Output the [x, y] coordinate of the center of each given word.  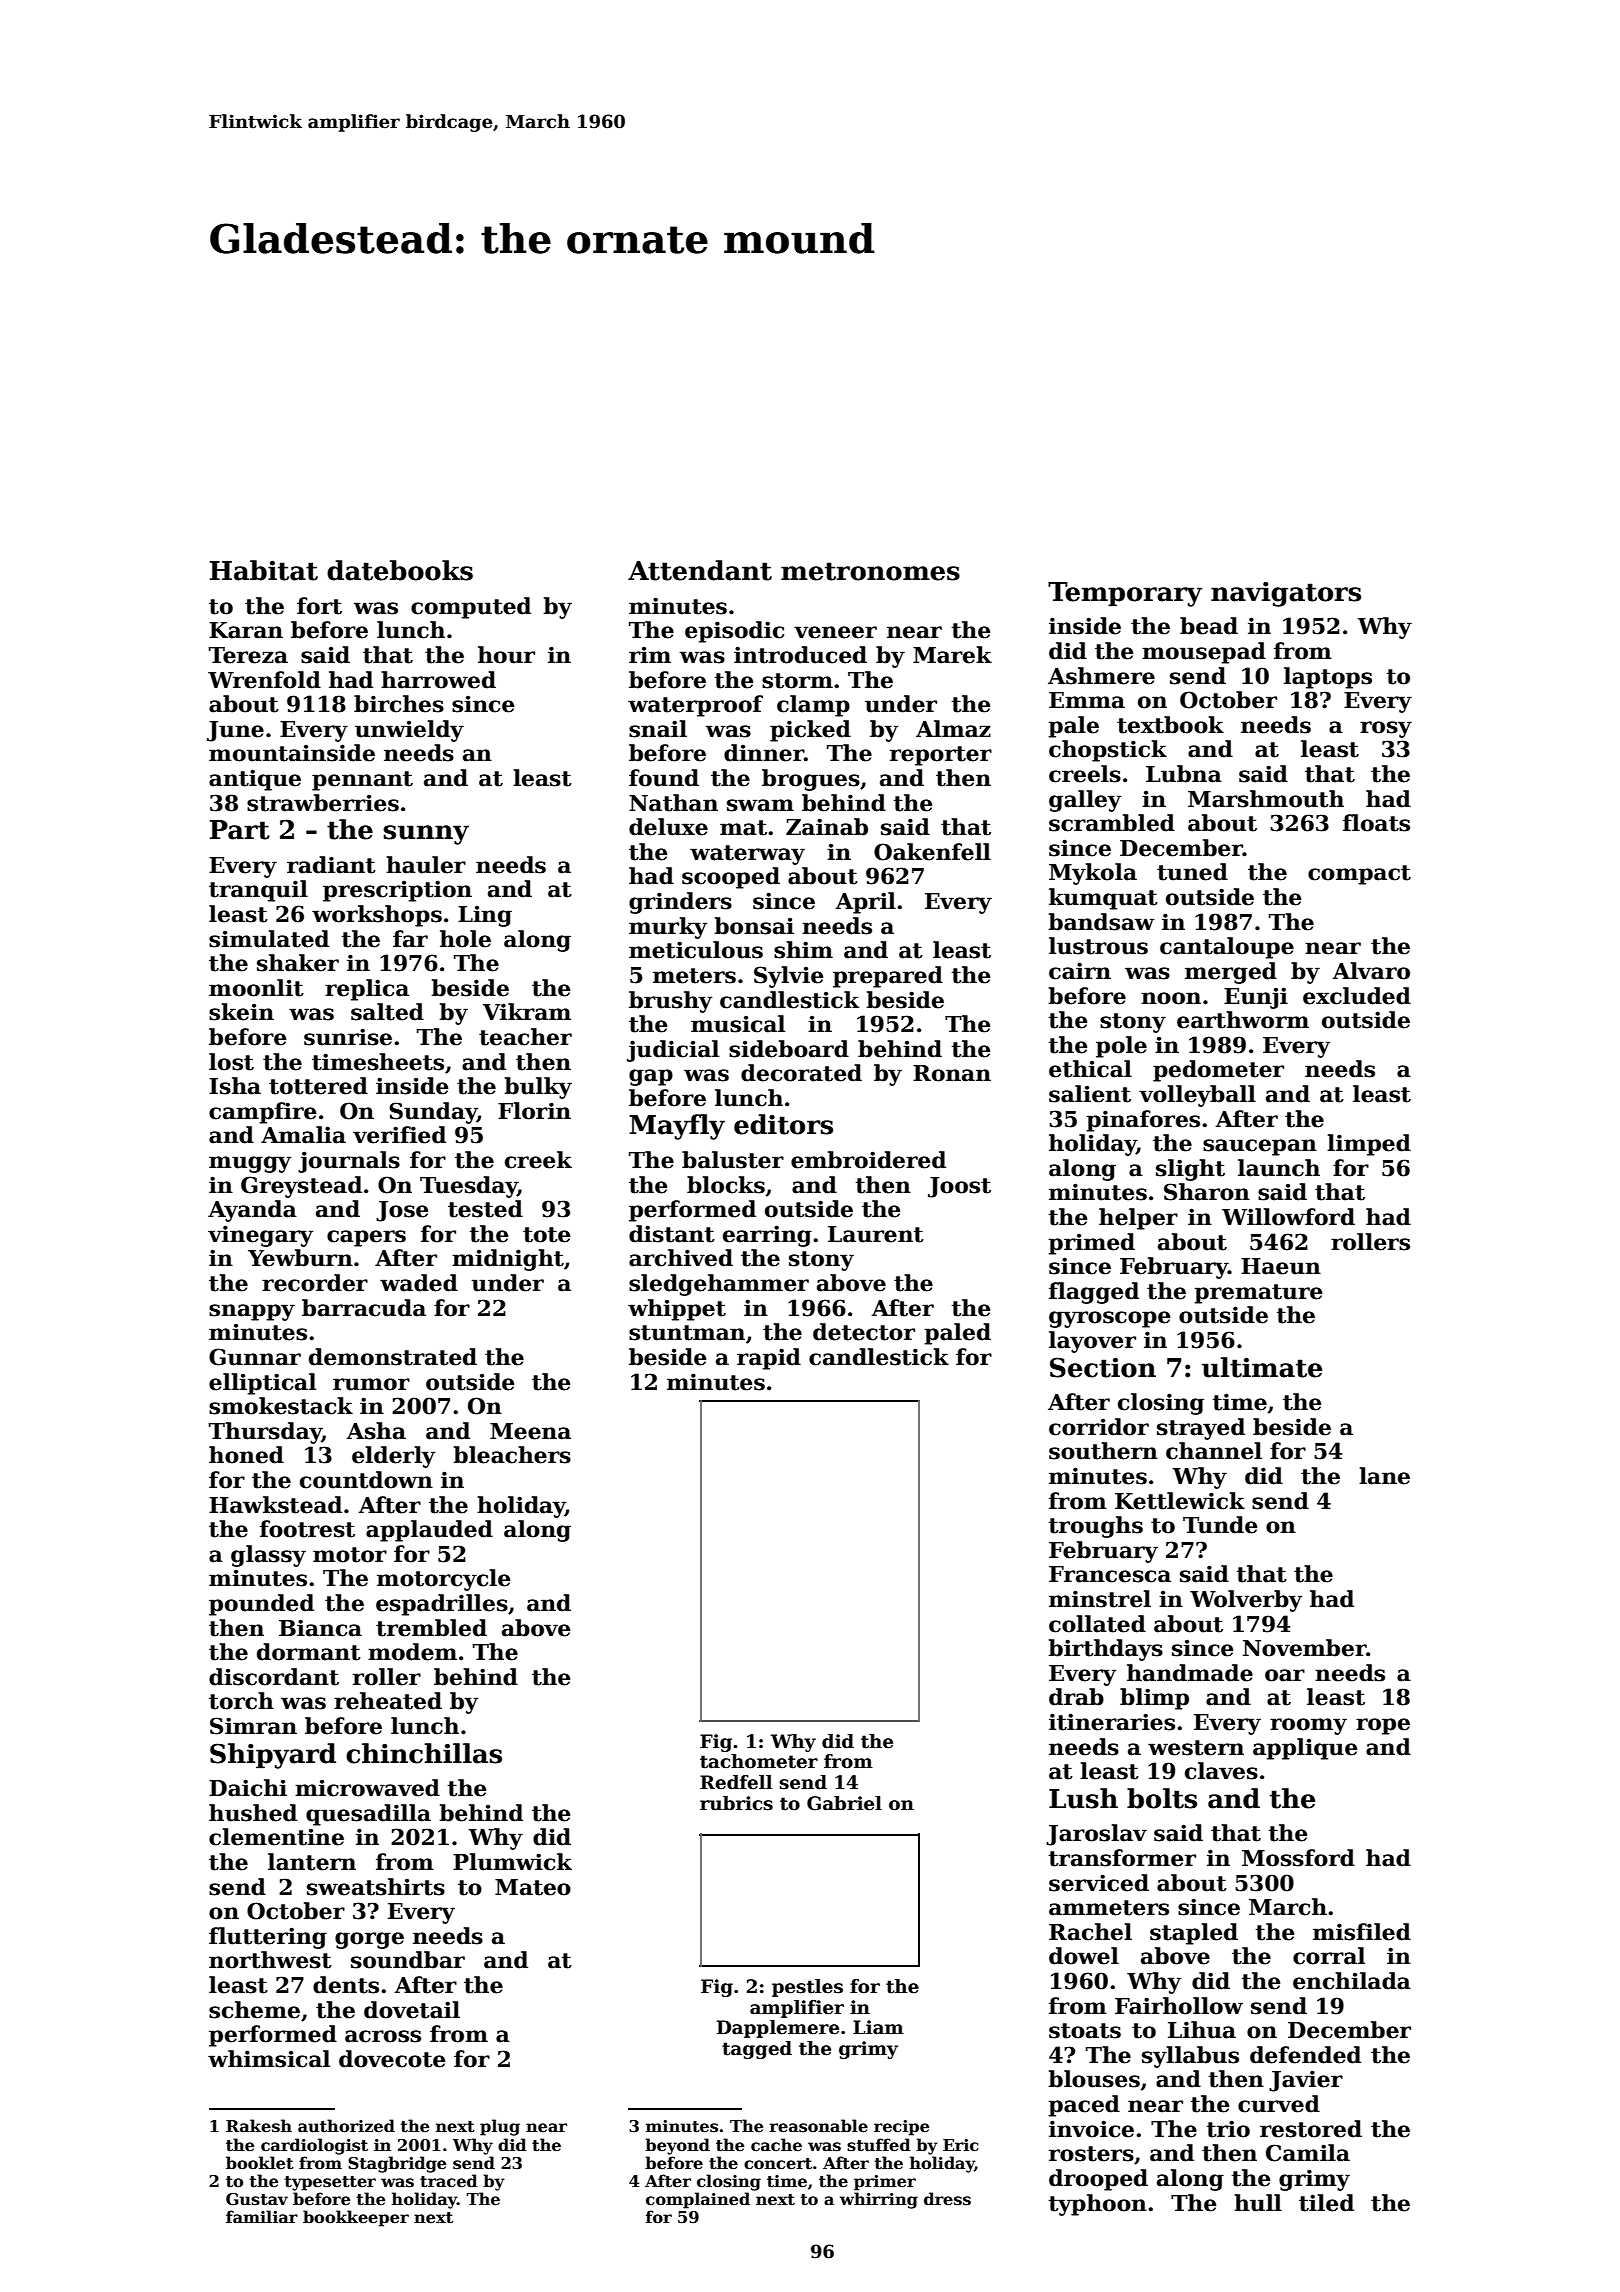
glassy [268, 1556]
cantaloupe [1227, 948]
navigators [1286, 594]
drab [1076, 1697]
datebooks [400, 570]
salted [387, 1012]
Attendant [700, 570]
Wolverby [1246, 1601]
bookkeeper [356, 2218]
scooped [731, 878]
